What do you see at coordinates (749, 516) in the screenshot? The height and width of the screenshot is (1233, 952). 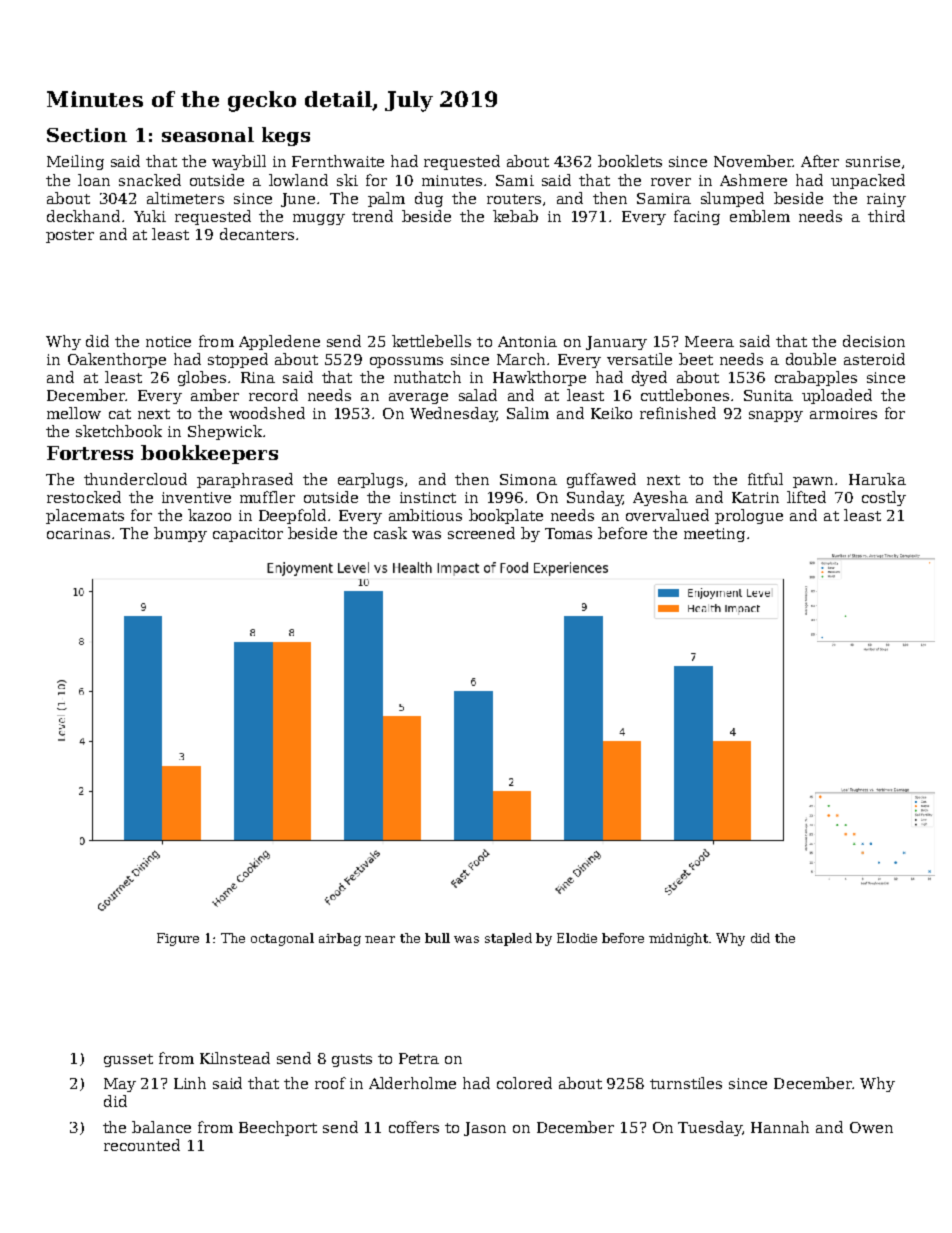 I see `prologue` at bounding box center [749, 516].
